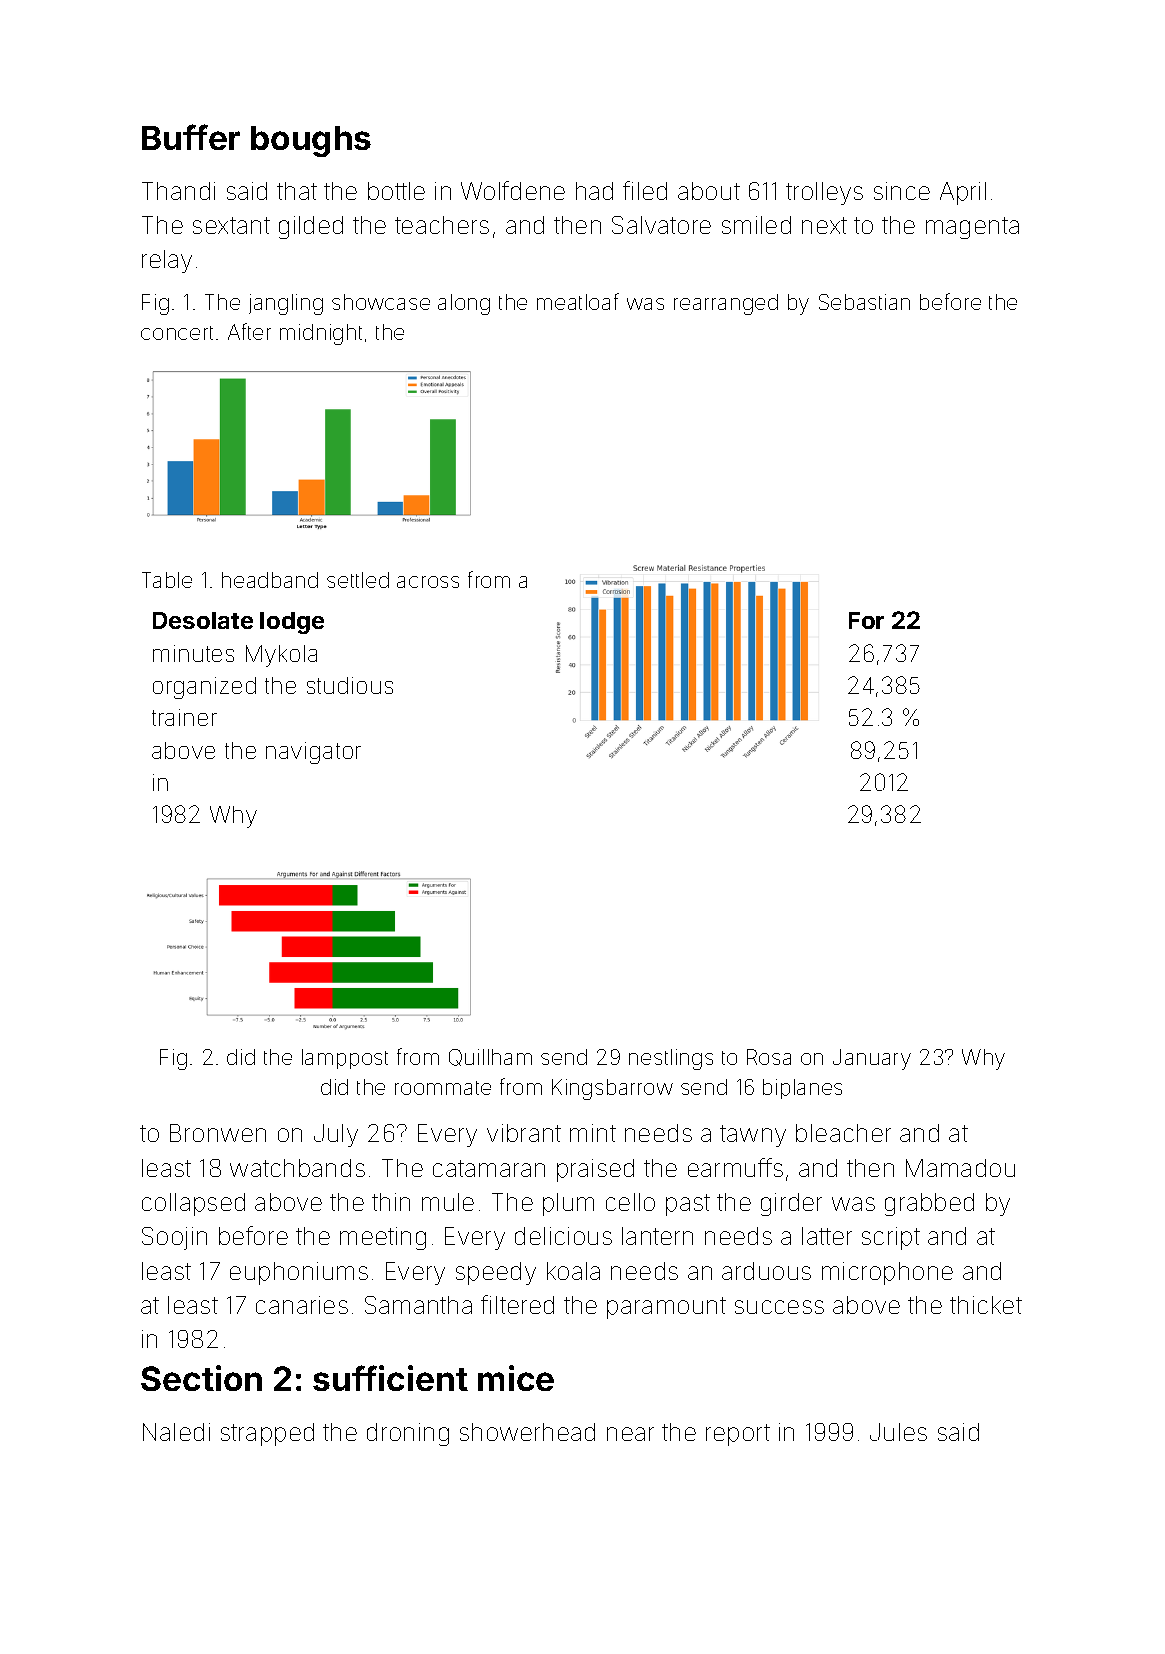 The height and width of the page is (1654, 1165). What do you see at coordinates (176, 1432) in the page?
I see `Naledi` at bounding box center [176, 1432].
